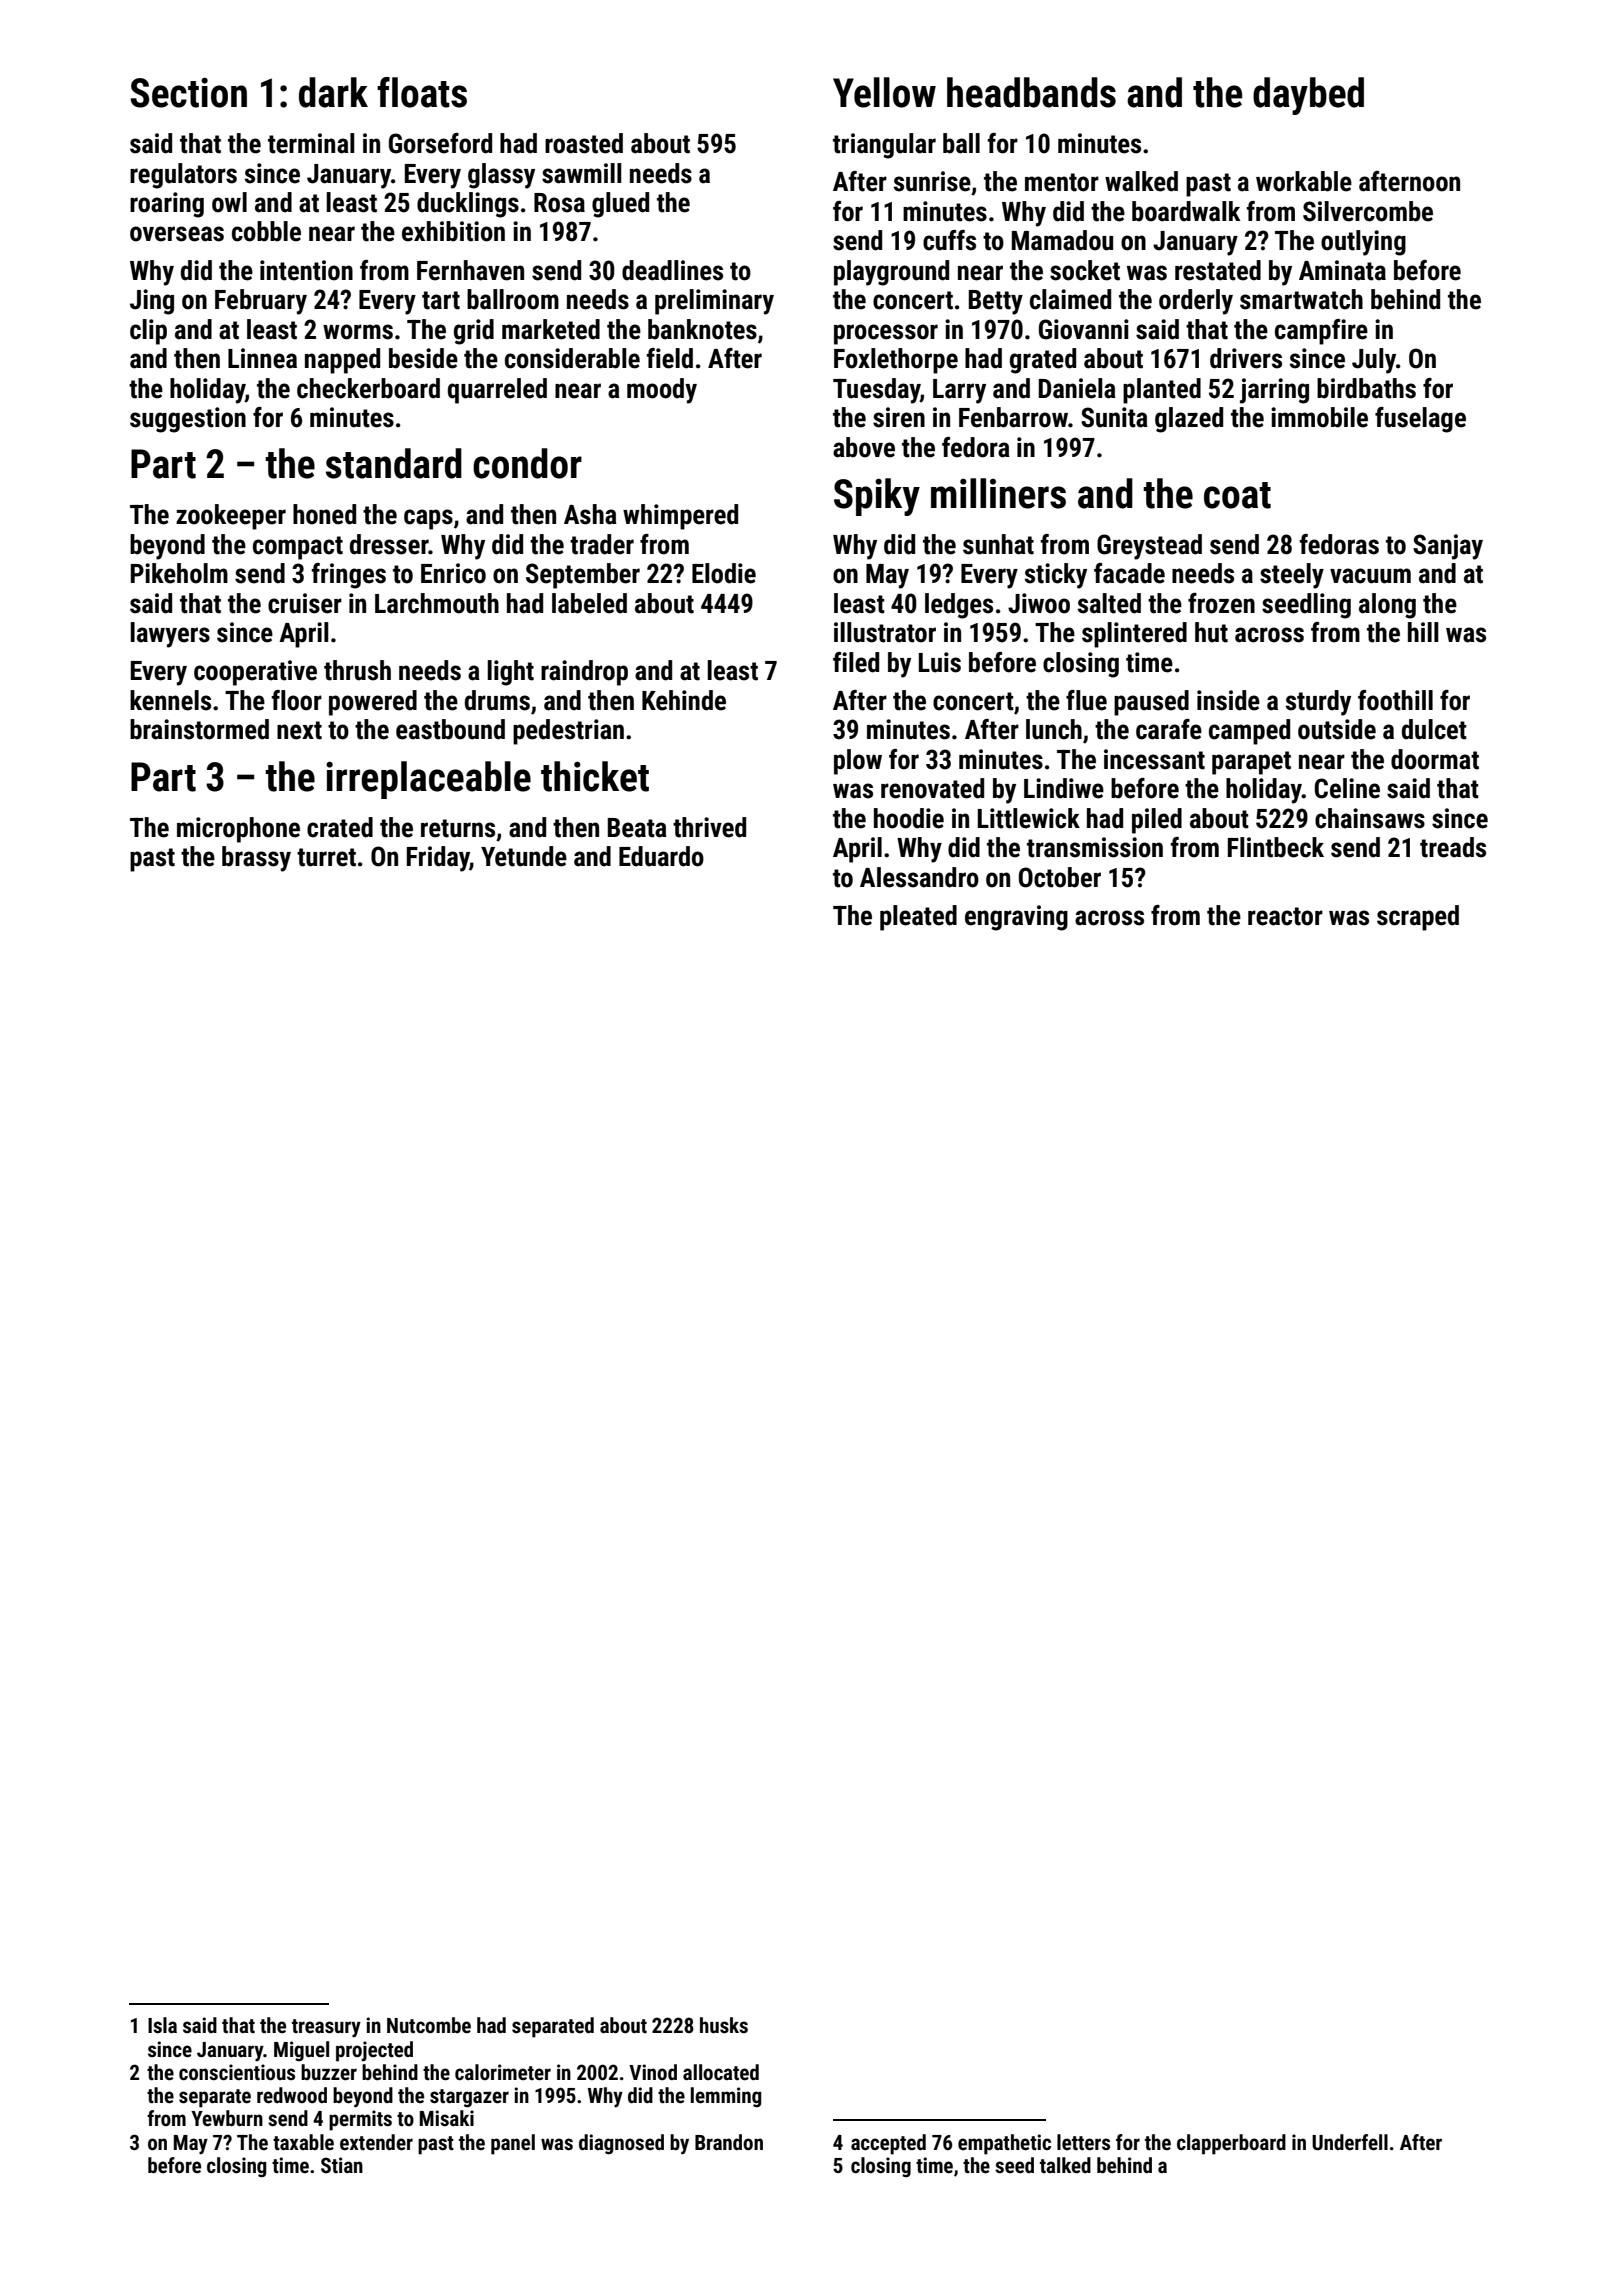  Describe the element at coordinates (256, 859) in the screenshot. I see `brassy` at that location.
